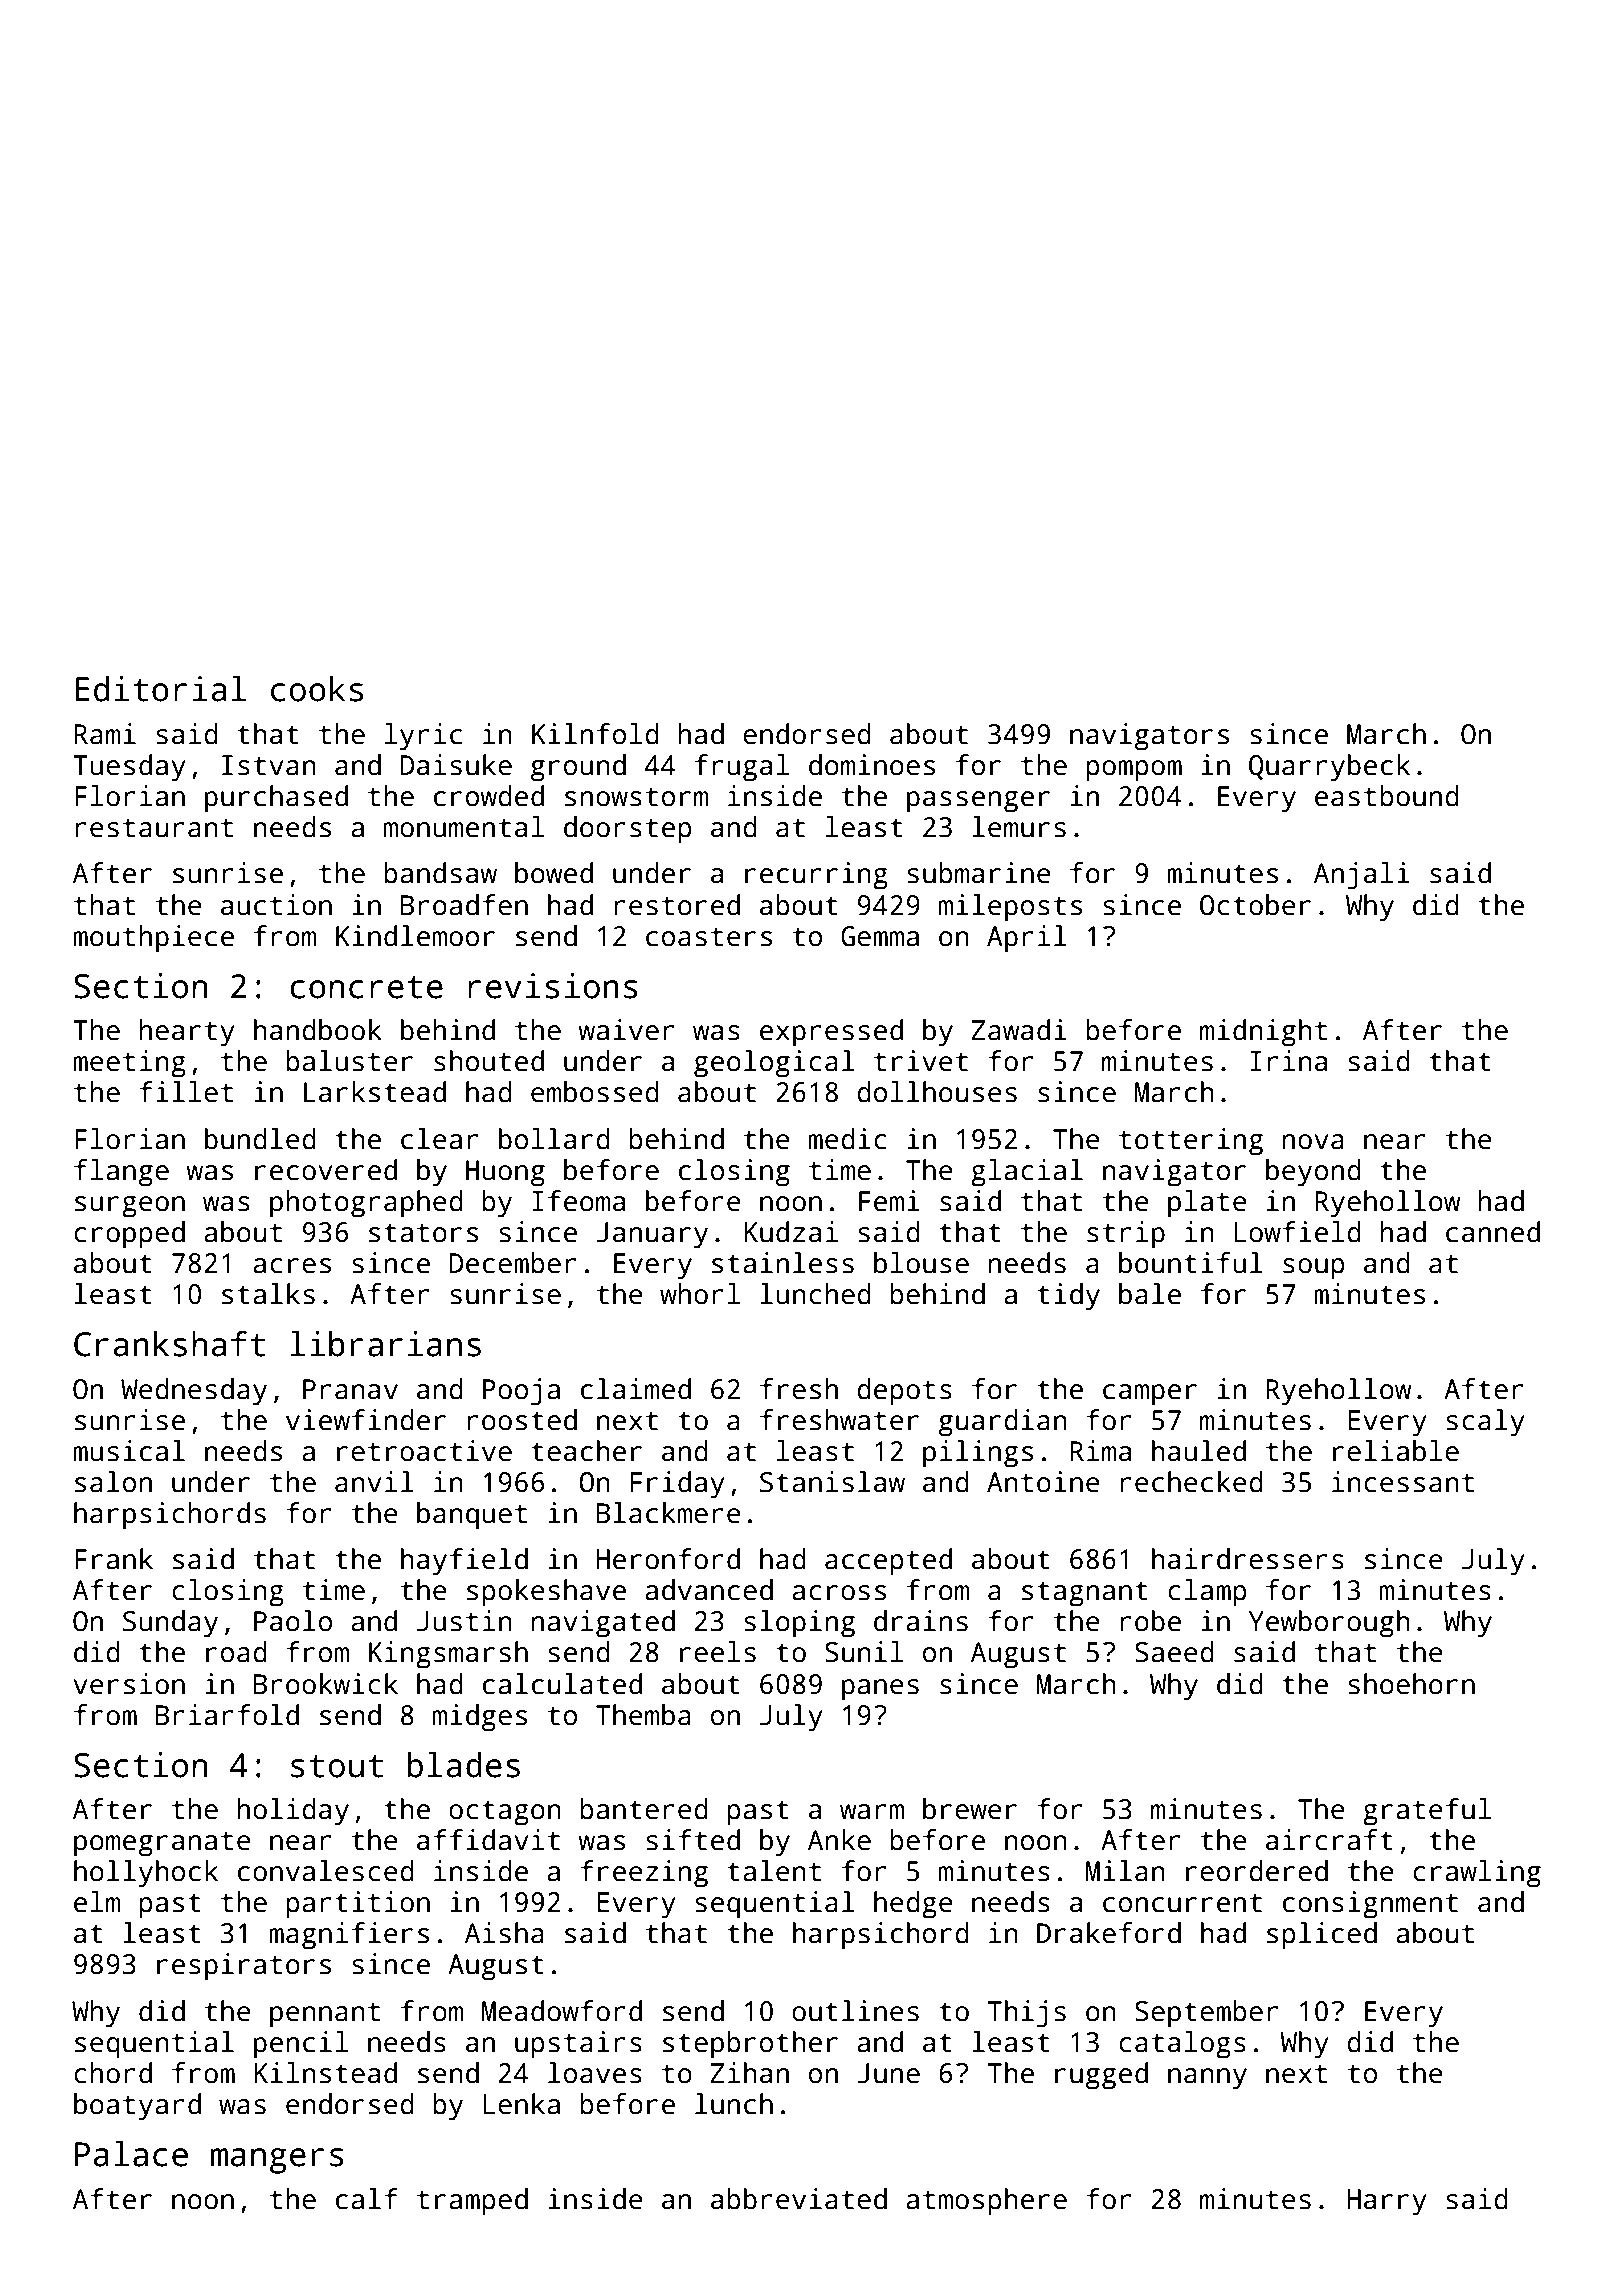 The image size is (1620, 2292). I want to click on Istvan, so click(269, 765).
